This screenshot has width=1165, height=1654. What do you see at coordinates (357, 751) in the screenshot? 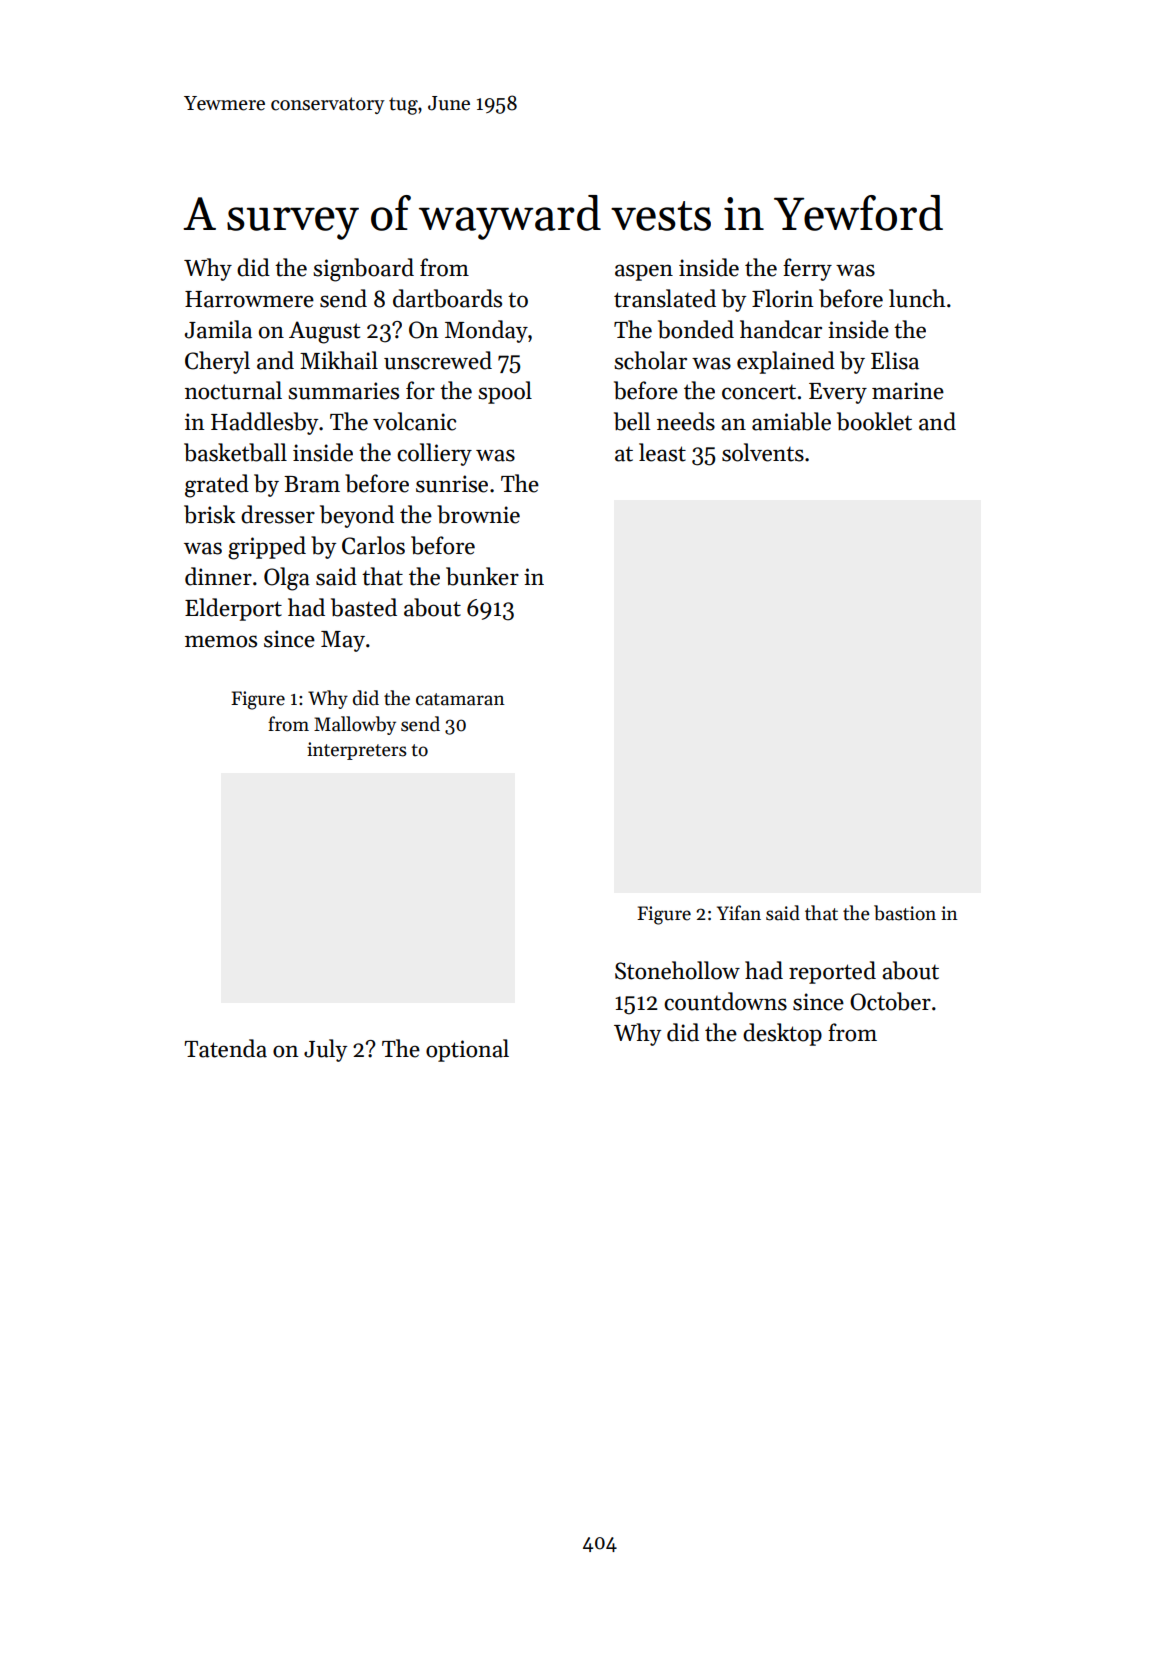
I see `interpreters` at bounding box center [357, 751].
